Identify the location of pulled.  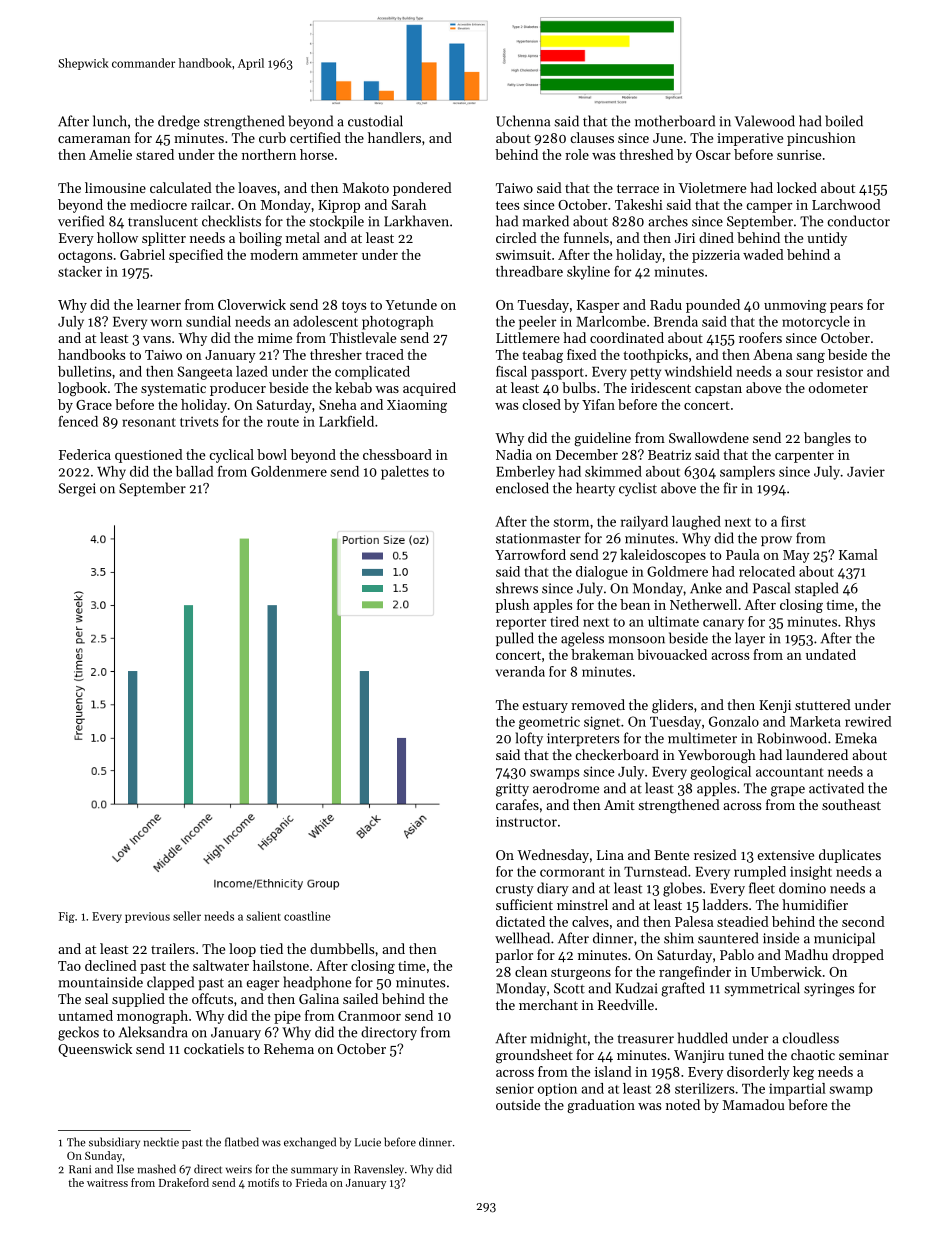
(515, 639).
